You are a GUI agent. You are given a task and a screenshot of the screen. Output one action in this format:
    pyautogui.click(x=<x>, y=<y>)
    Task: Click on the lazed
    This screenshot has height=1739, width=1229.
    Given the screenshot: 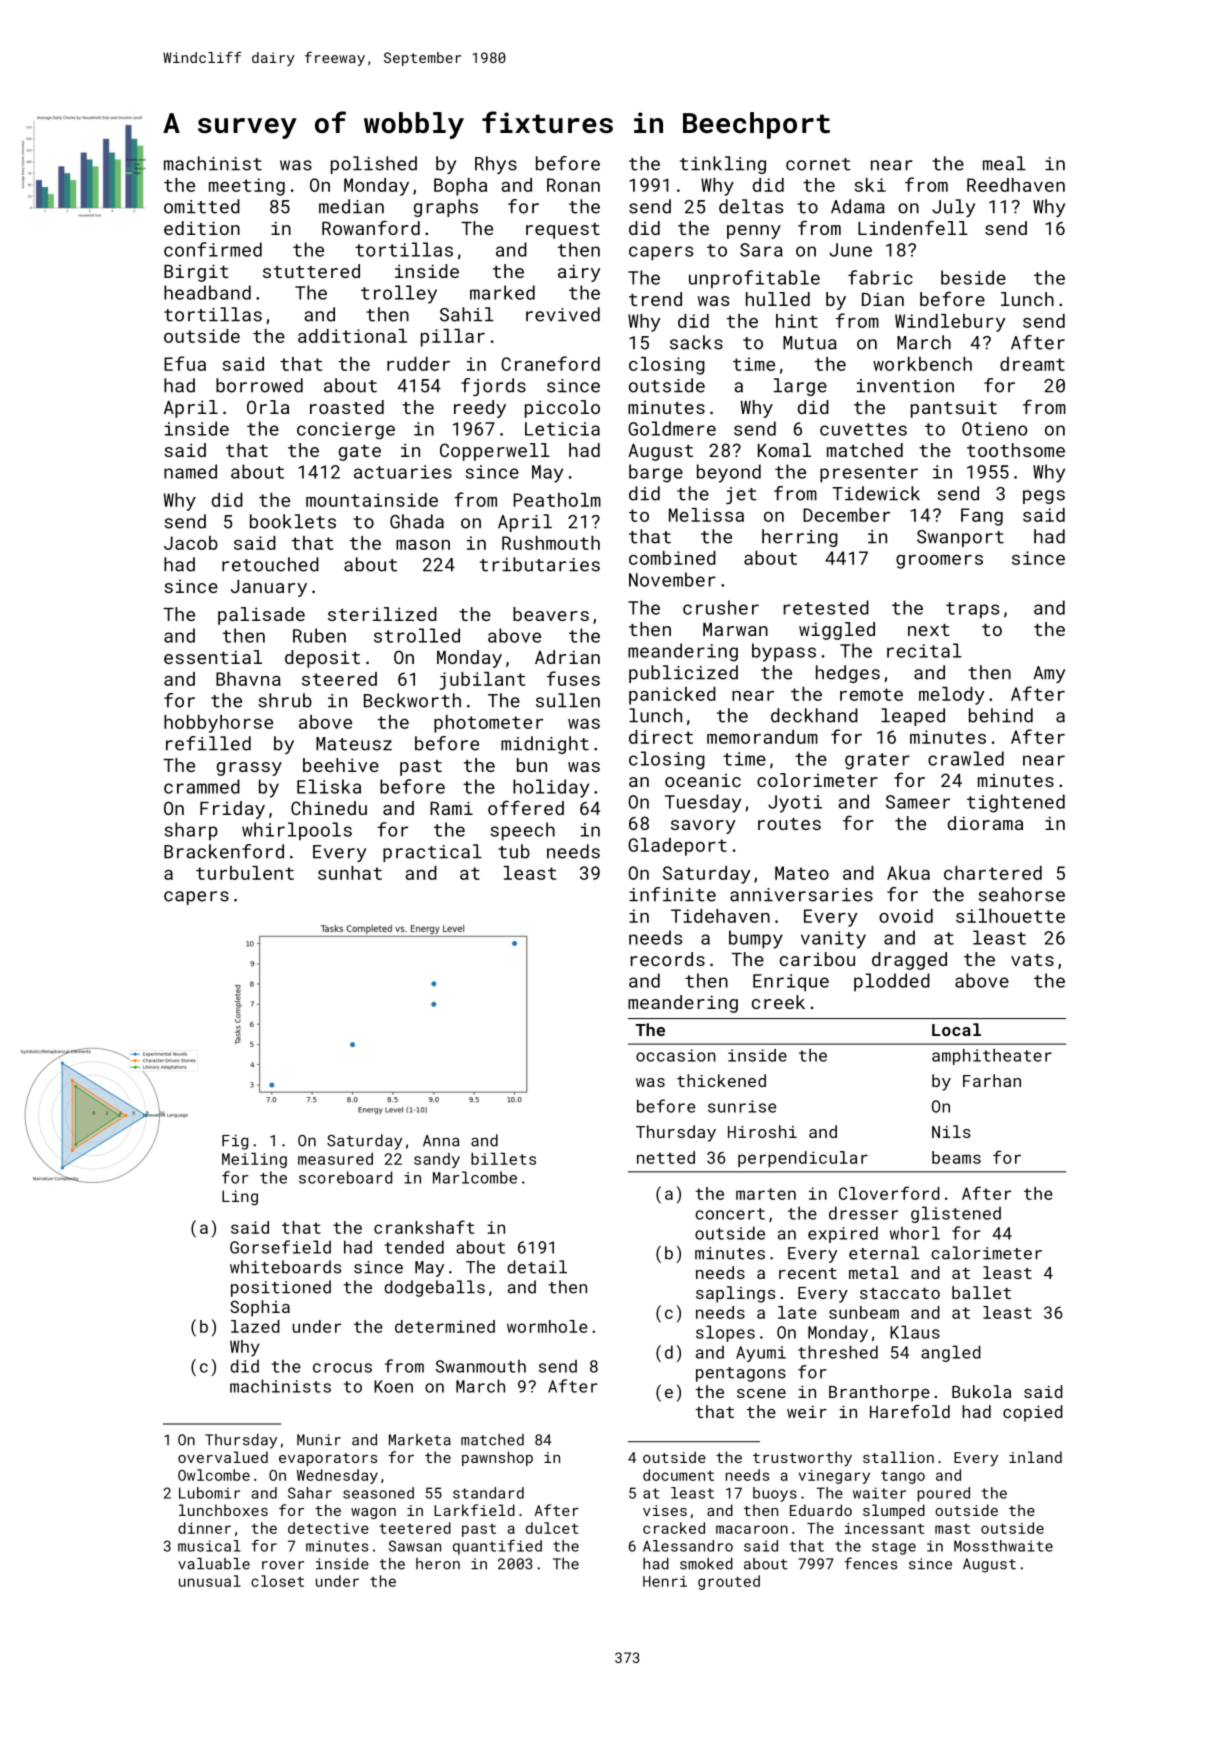 What is the action you would take?
    pyautogui.click(x=255, y=1326)
